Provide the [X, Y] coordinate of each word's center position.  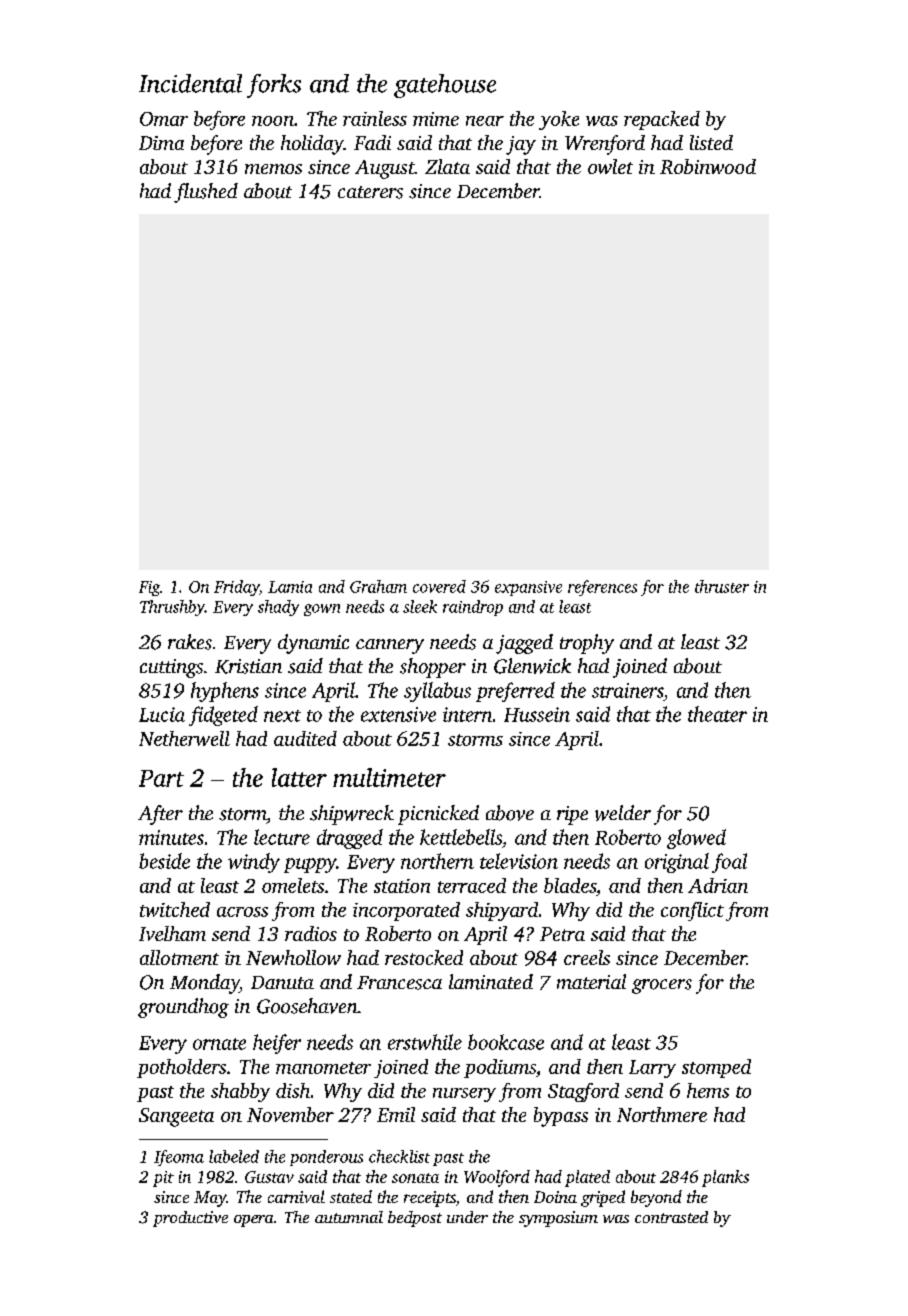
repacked [662, 120]
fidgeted [223, 716]
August [385, 169]
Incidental [190, 83]
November [290, 1114]
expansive [528, 588]
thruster [722, 586]
